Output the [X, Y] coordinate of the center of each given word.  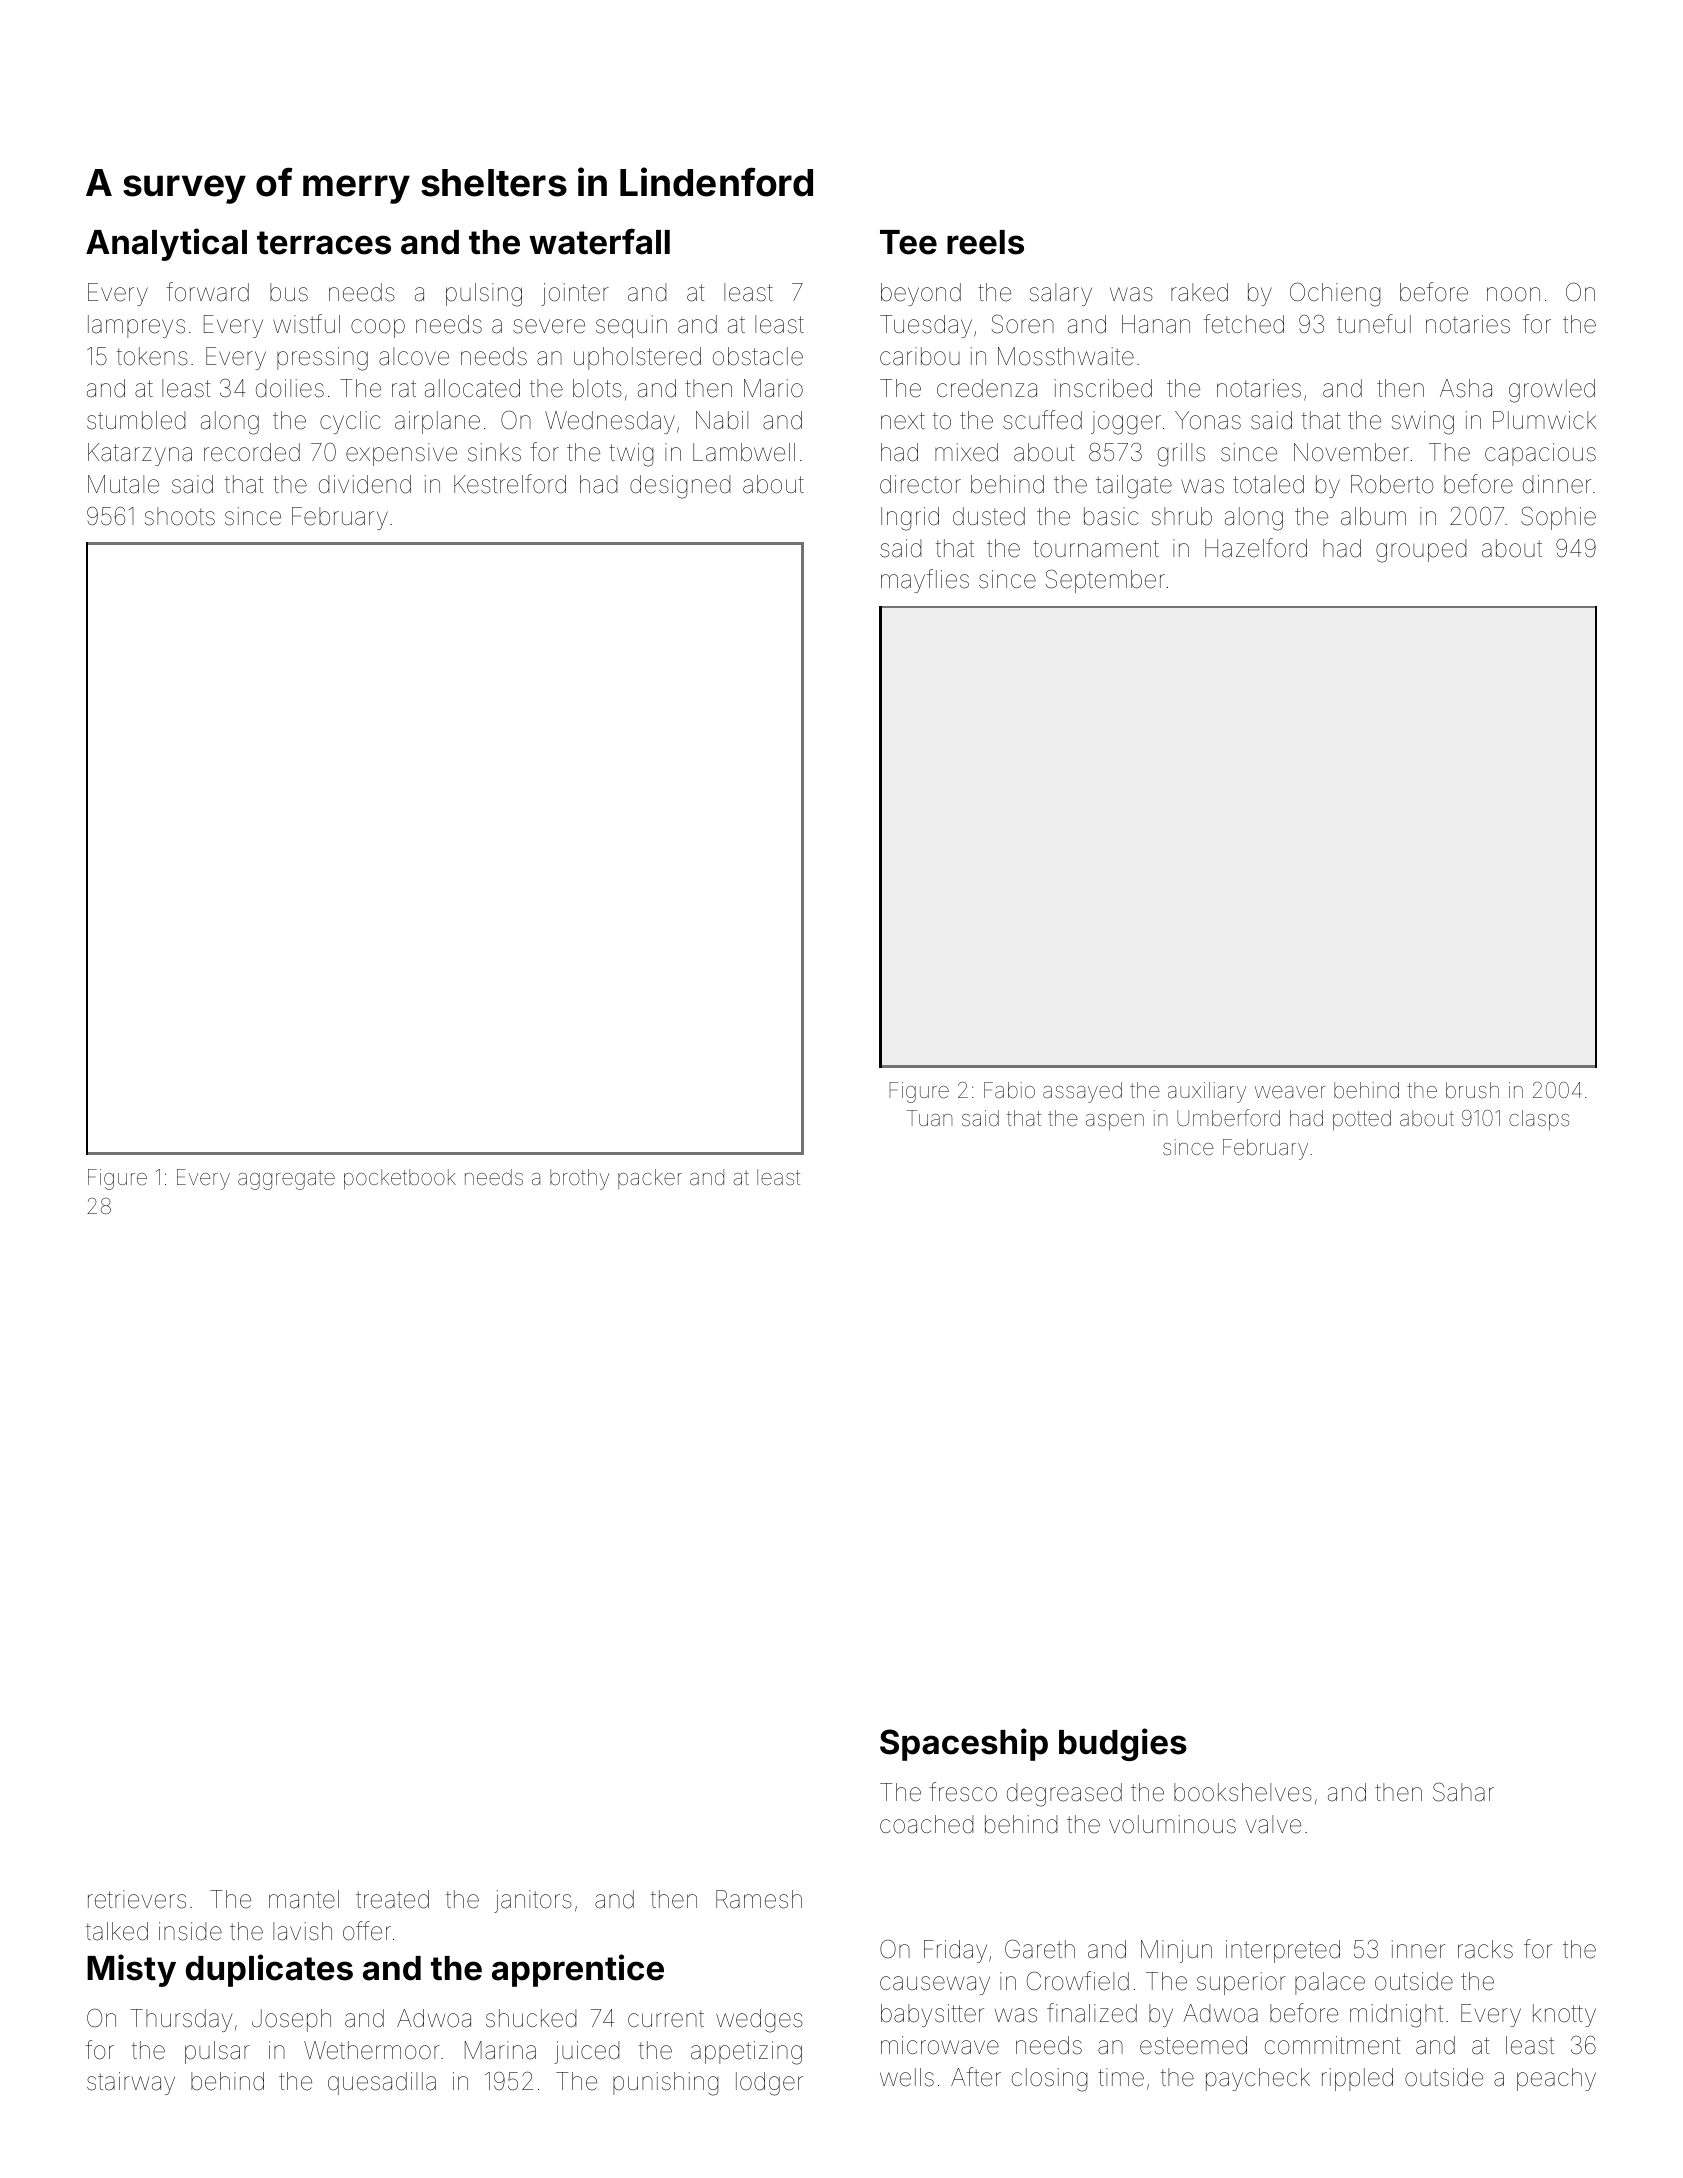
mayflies [925, 581]
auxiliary [1207, 1092]
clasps [1539, 1120]
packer [650, 1179]
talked [117, 1931]
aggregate [286, 1180]
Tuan [929, 1118]
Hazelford [1256, 548]
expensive [401, 454]
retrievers [137, 1899]
